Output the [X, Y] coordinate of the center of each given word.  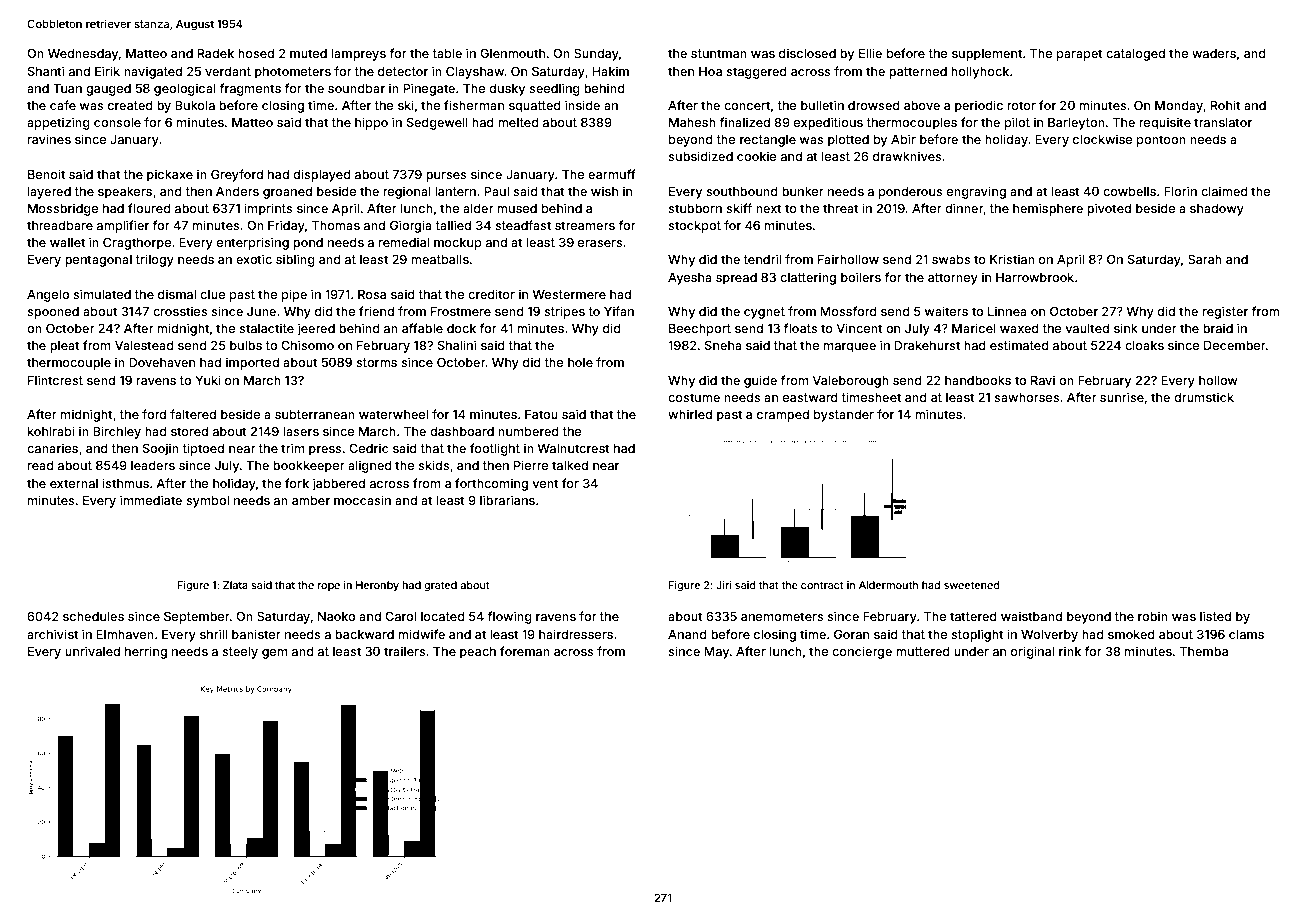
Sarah [1205, 259]
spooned [53, 313]
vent [545, 483]
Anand [687, 634]
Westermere [569, 294]
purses [446, 177]
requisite [1165, 123]
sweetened [972, 585]
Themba [1204, 651]
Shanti [46, 71]
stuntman [719, 53]
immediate [151, 500]
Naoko [336, 616]
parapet [1080, 55]
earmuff [612, 174]
